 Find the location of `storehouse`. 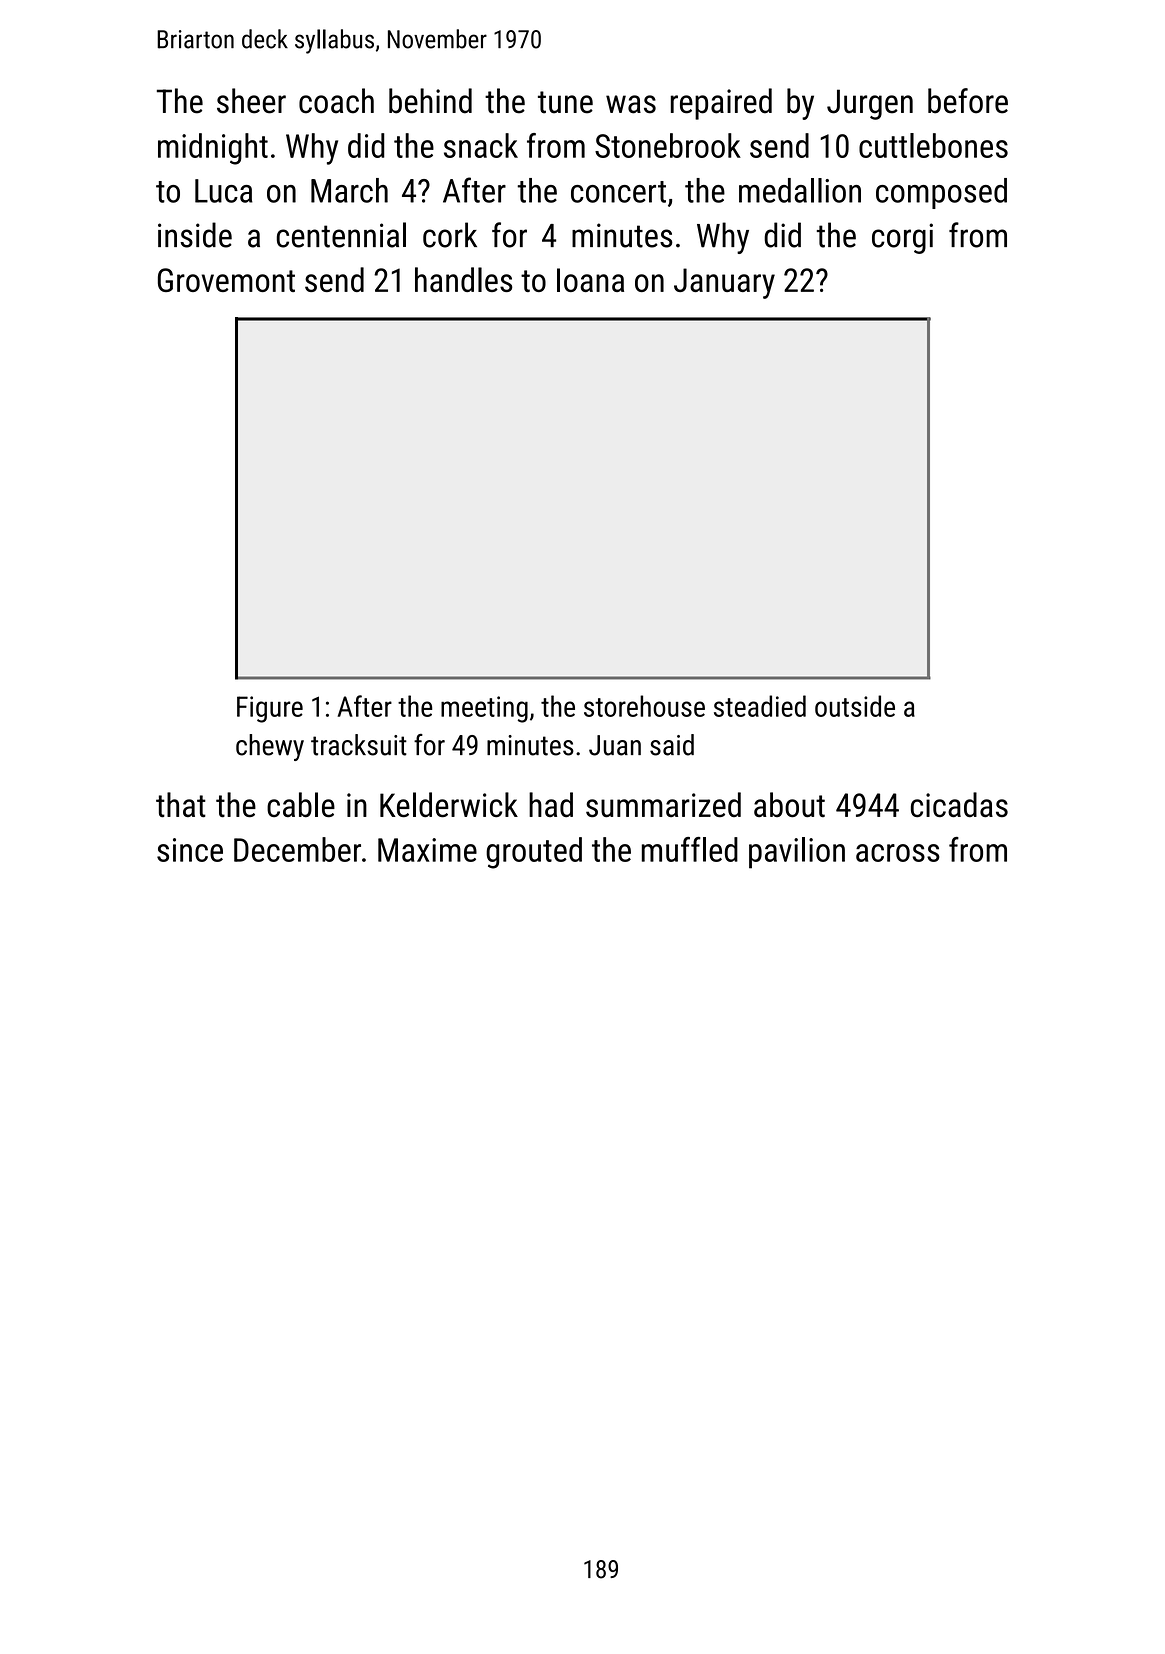

storehouse is located at coordinates (644, 706).
